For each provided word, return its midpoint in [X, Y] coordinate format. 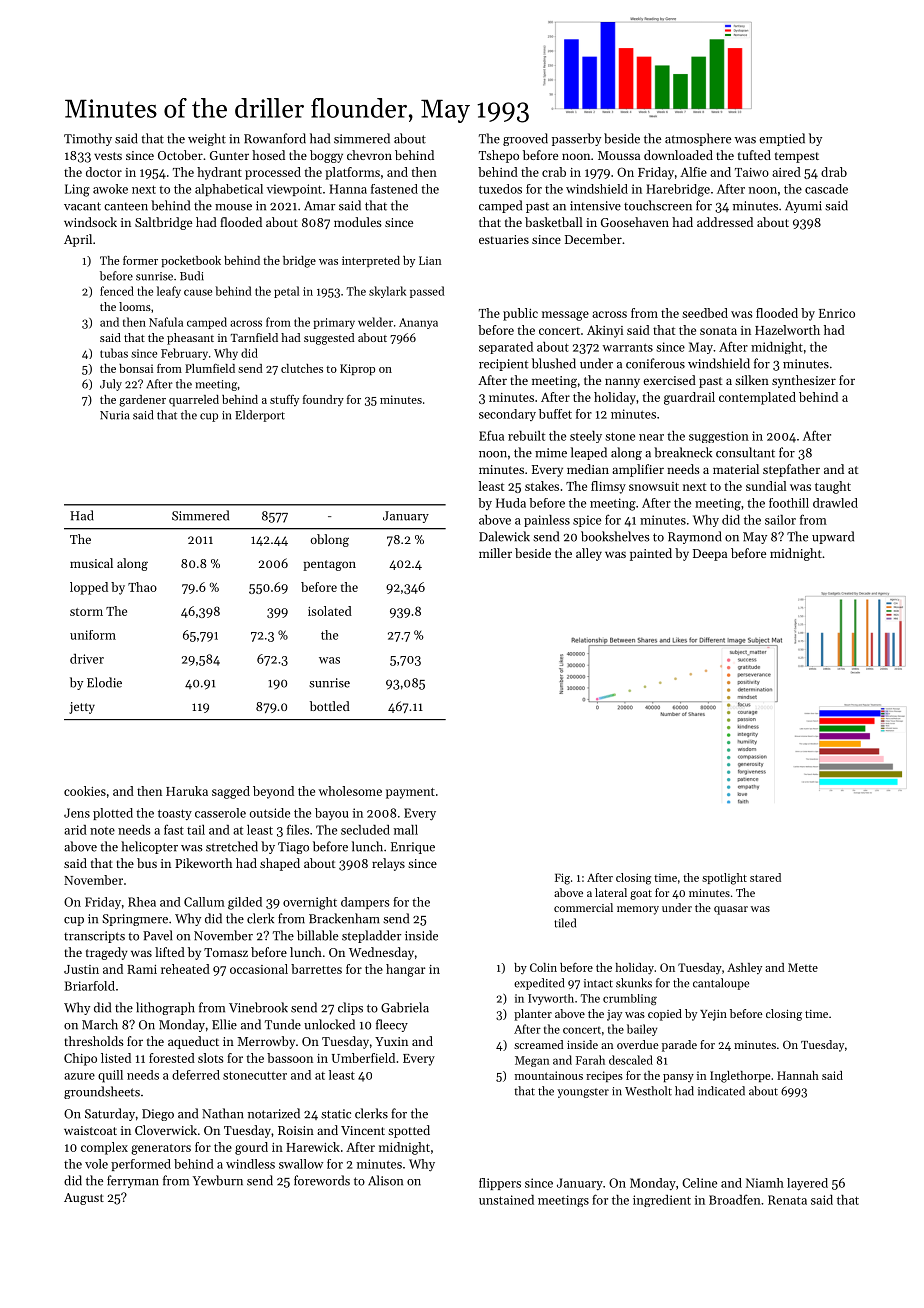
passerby [576, 139]
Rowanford [275, 138]
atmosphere [698, 139]
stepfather [791, 470]
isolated [330, 611]
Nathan [223, 1113]
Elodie [104, 682]
